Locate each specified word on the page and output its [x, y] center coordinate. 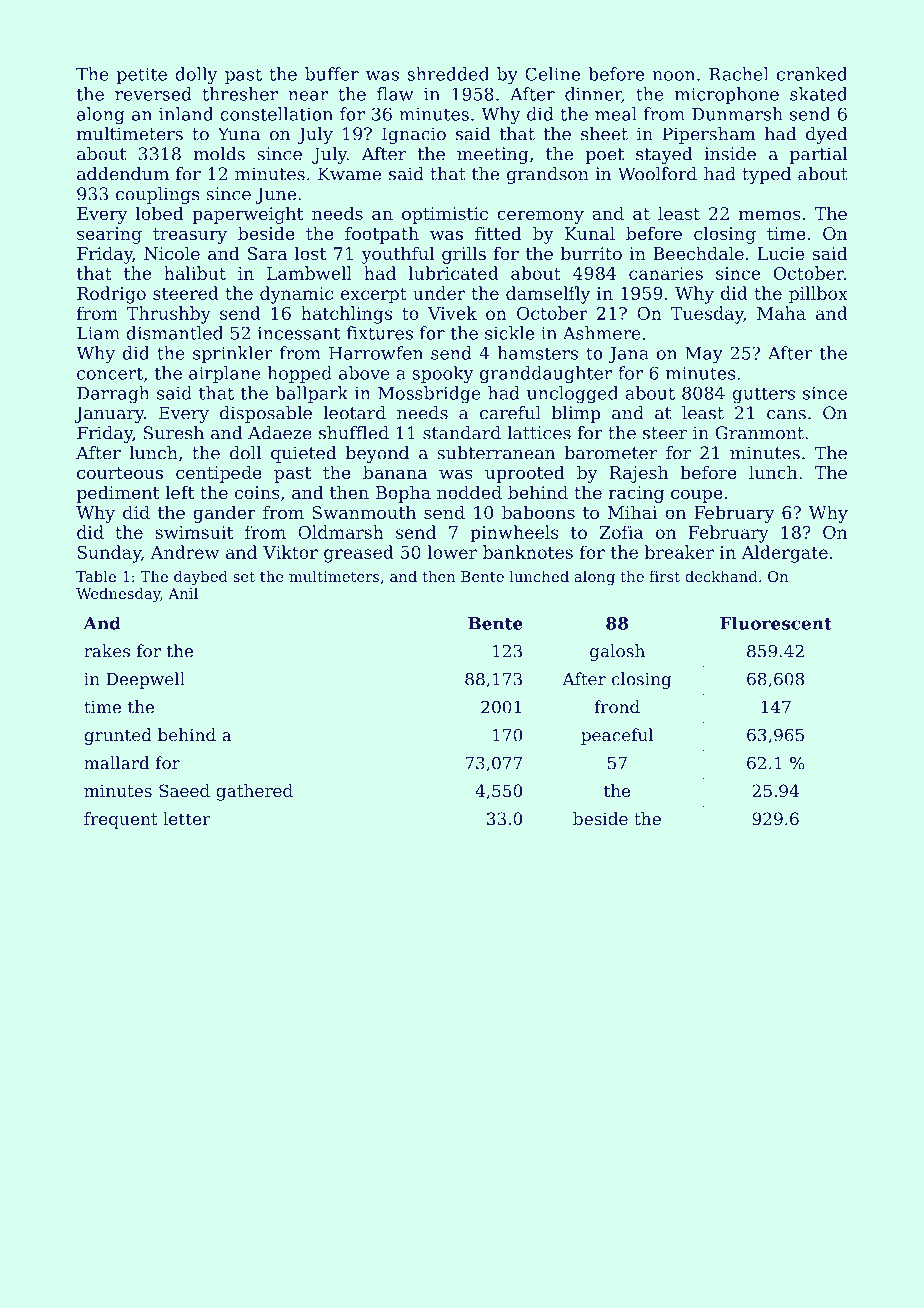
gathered [254, 792]
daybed [201, 578]
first [664, 576]
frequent [121, 820]
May [704, 355]
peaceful [617, 736]
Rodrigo [111, 295]
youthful [398, 255]
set [244, 577]
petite [142, 76]
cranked [812, 74]
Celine [552, 74]
